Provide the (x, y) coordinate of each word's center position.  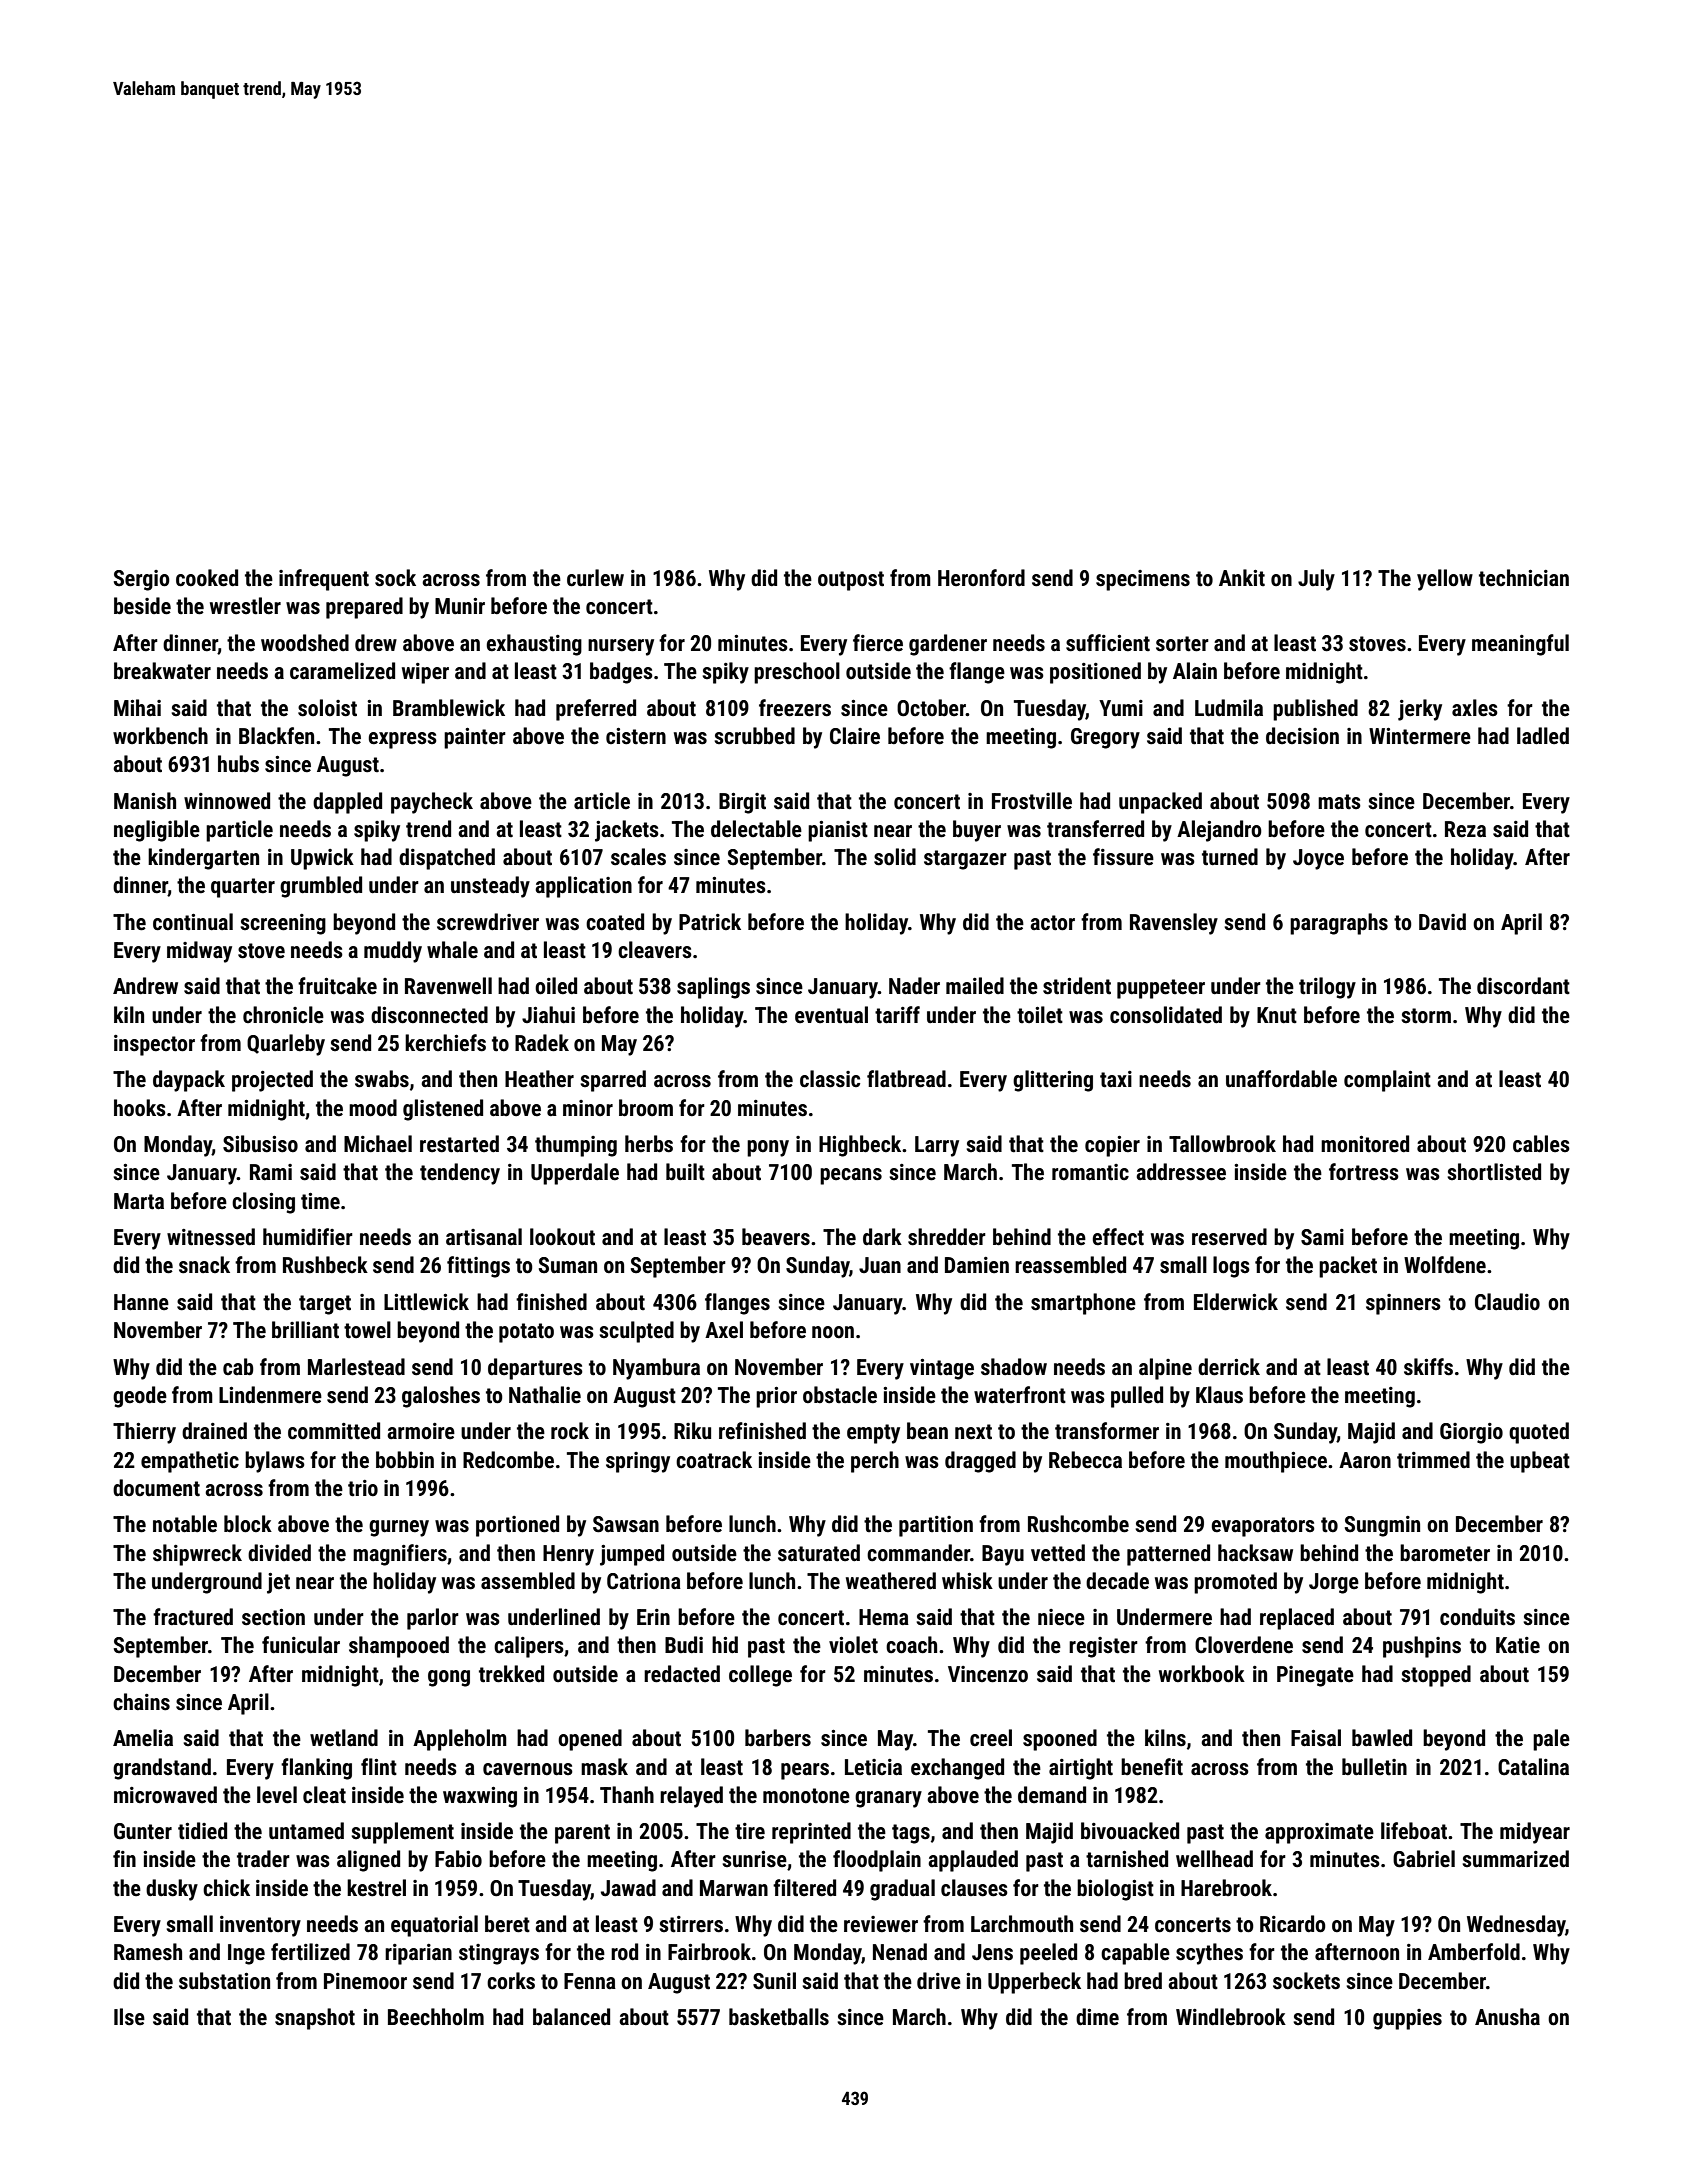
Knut (1277, 1015)
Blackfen (276, 736)
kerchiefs (445, 1043)
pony (768, 1148)
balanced (571, 2017)
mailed (975, 986)
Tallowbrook (1222, 1144)
